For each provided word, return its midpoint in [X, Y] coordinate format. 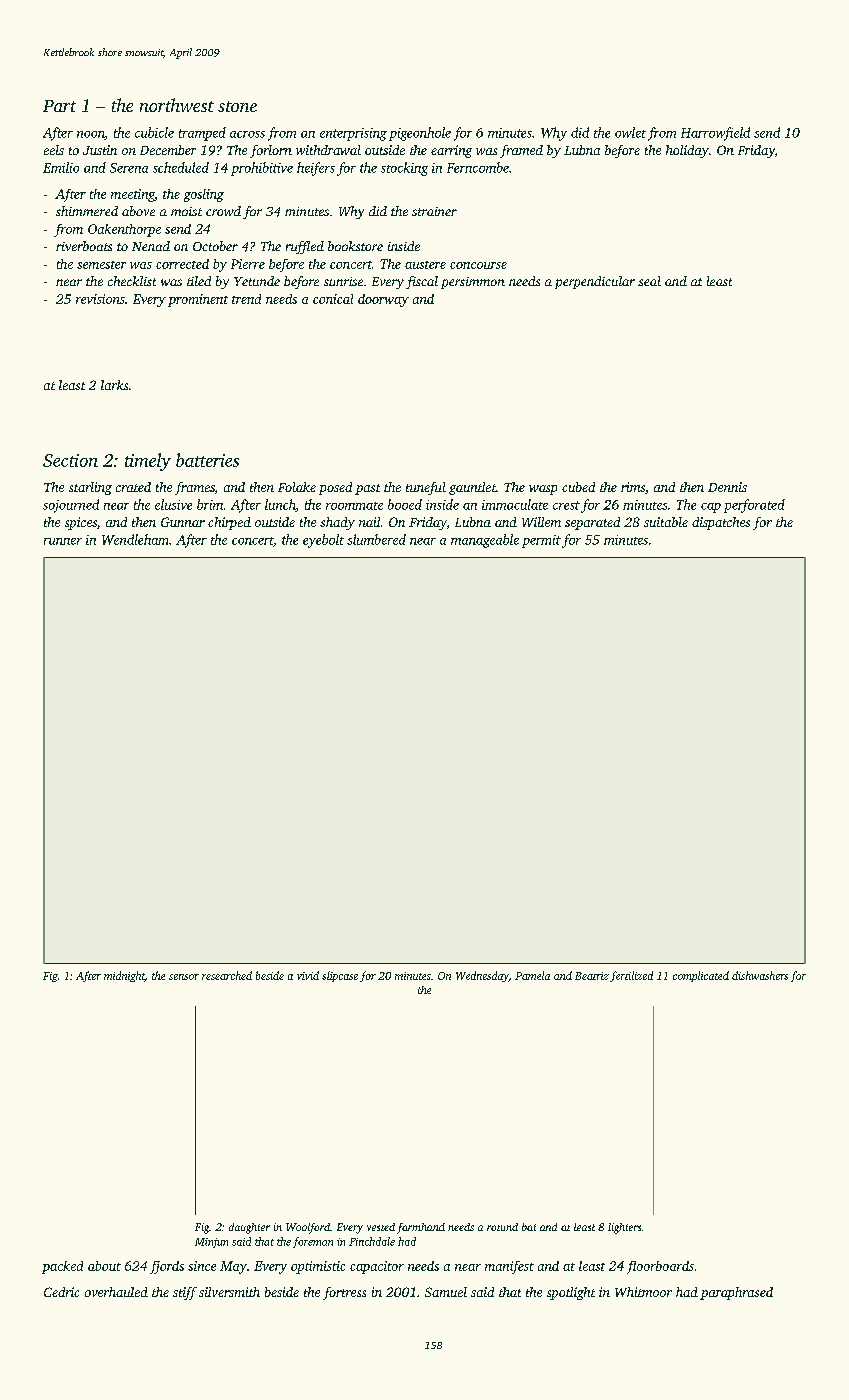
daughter [249, 1228]
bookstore [355, 246]
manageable [485, 541]
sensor [184, 977]
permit [541, 541]
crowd [223, 211]
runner [63, 541]
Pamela [532, 975]
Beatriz [592, 976]
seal [649, 281]
